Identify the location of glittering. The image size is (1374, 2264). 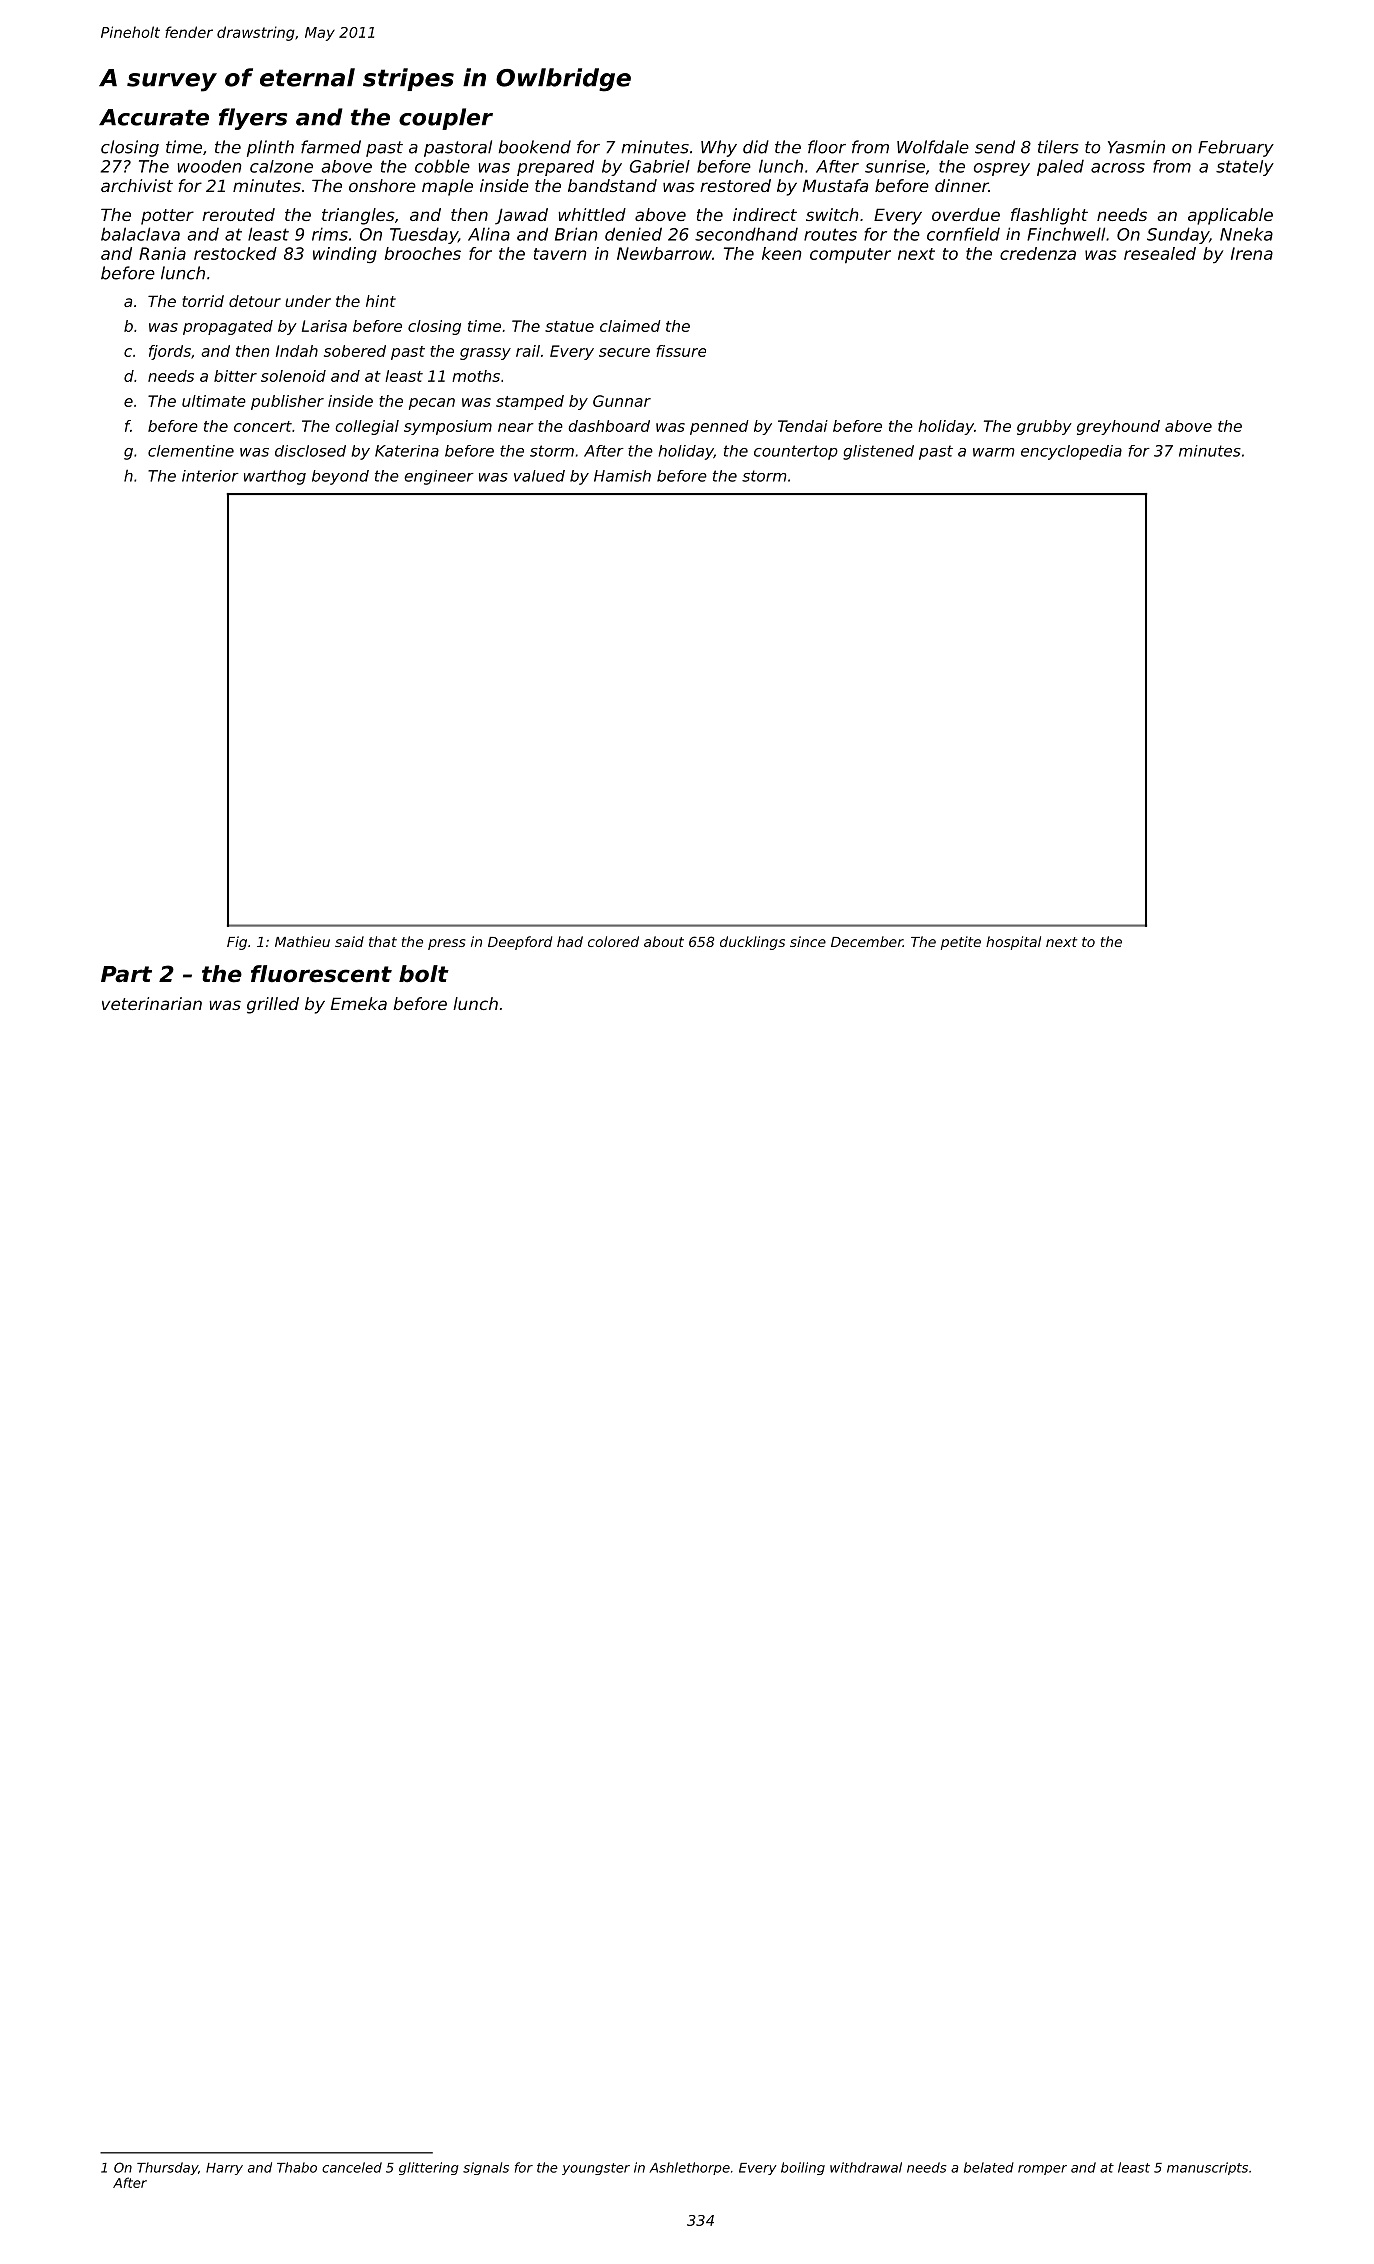
(429, 2168).
